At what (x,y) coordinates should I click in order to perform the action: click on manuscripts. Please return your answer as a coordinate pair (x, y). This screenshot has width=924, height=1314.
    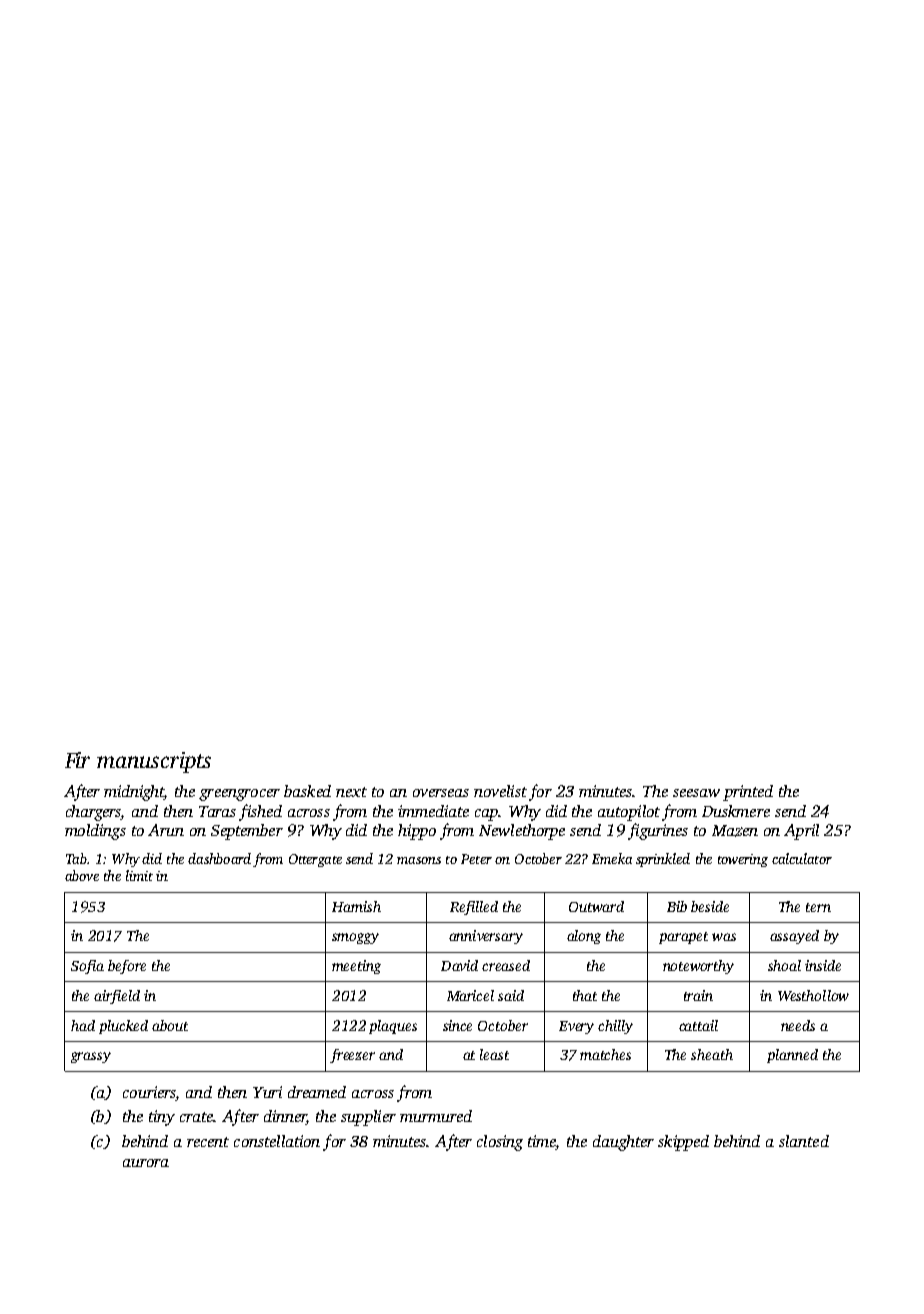
    Looking at the image, I should click on (154, 762).
